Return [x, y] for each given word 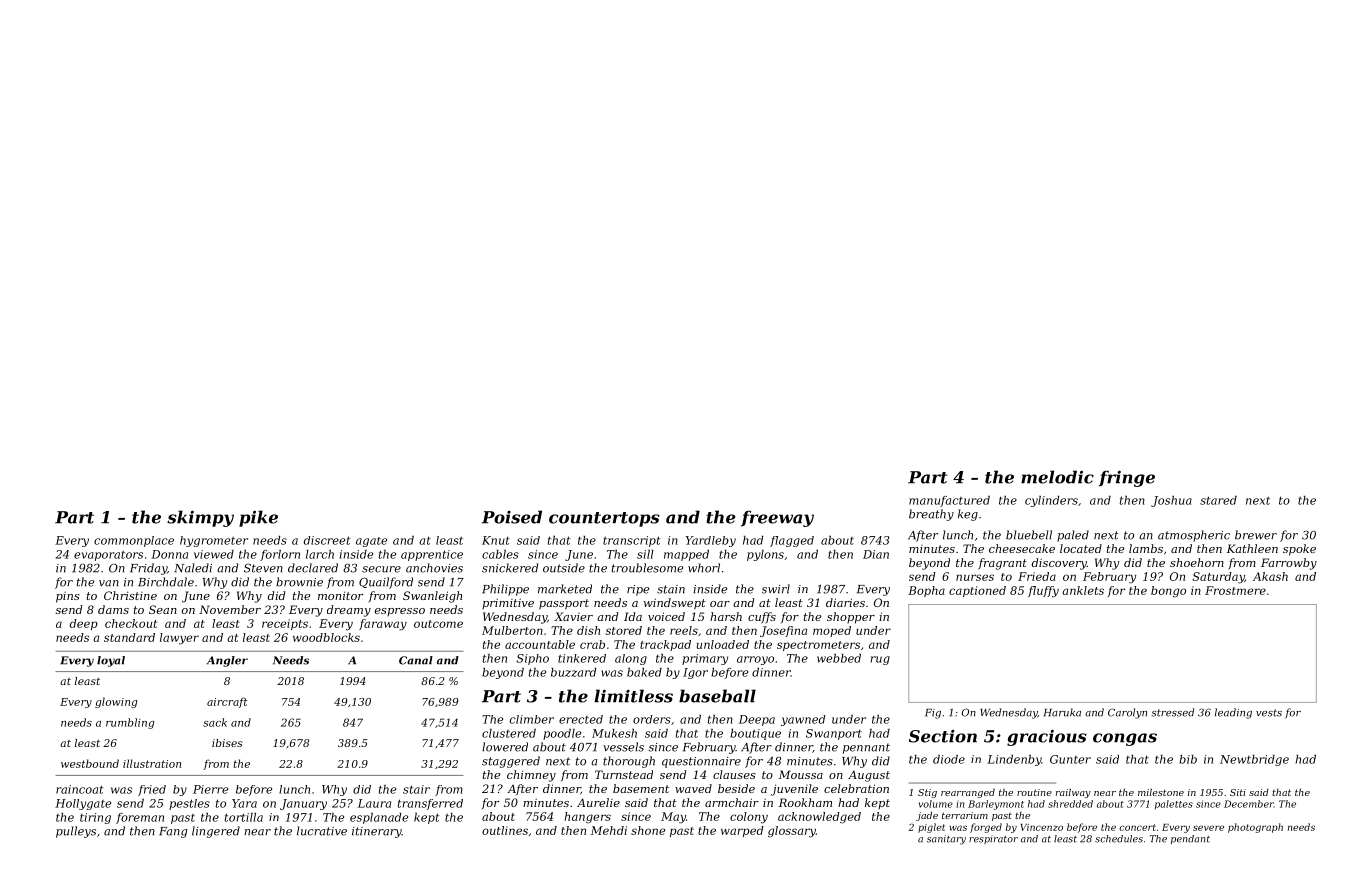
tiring [95, 818]
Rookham [805, 802]
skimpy [200, 518]
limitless [633, 696]
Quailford [386, 583]
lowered [505, 747]
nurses [975, 577]
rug [880, 660]
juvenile [794, 790]
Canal [416, 660]
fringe [1127, 478]
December [1249, 804]
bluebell [1029, 535]
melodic [1057, 477]
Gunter [1070, 759]
